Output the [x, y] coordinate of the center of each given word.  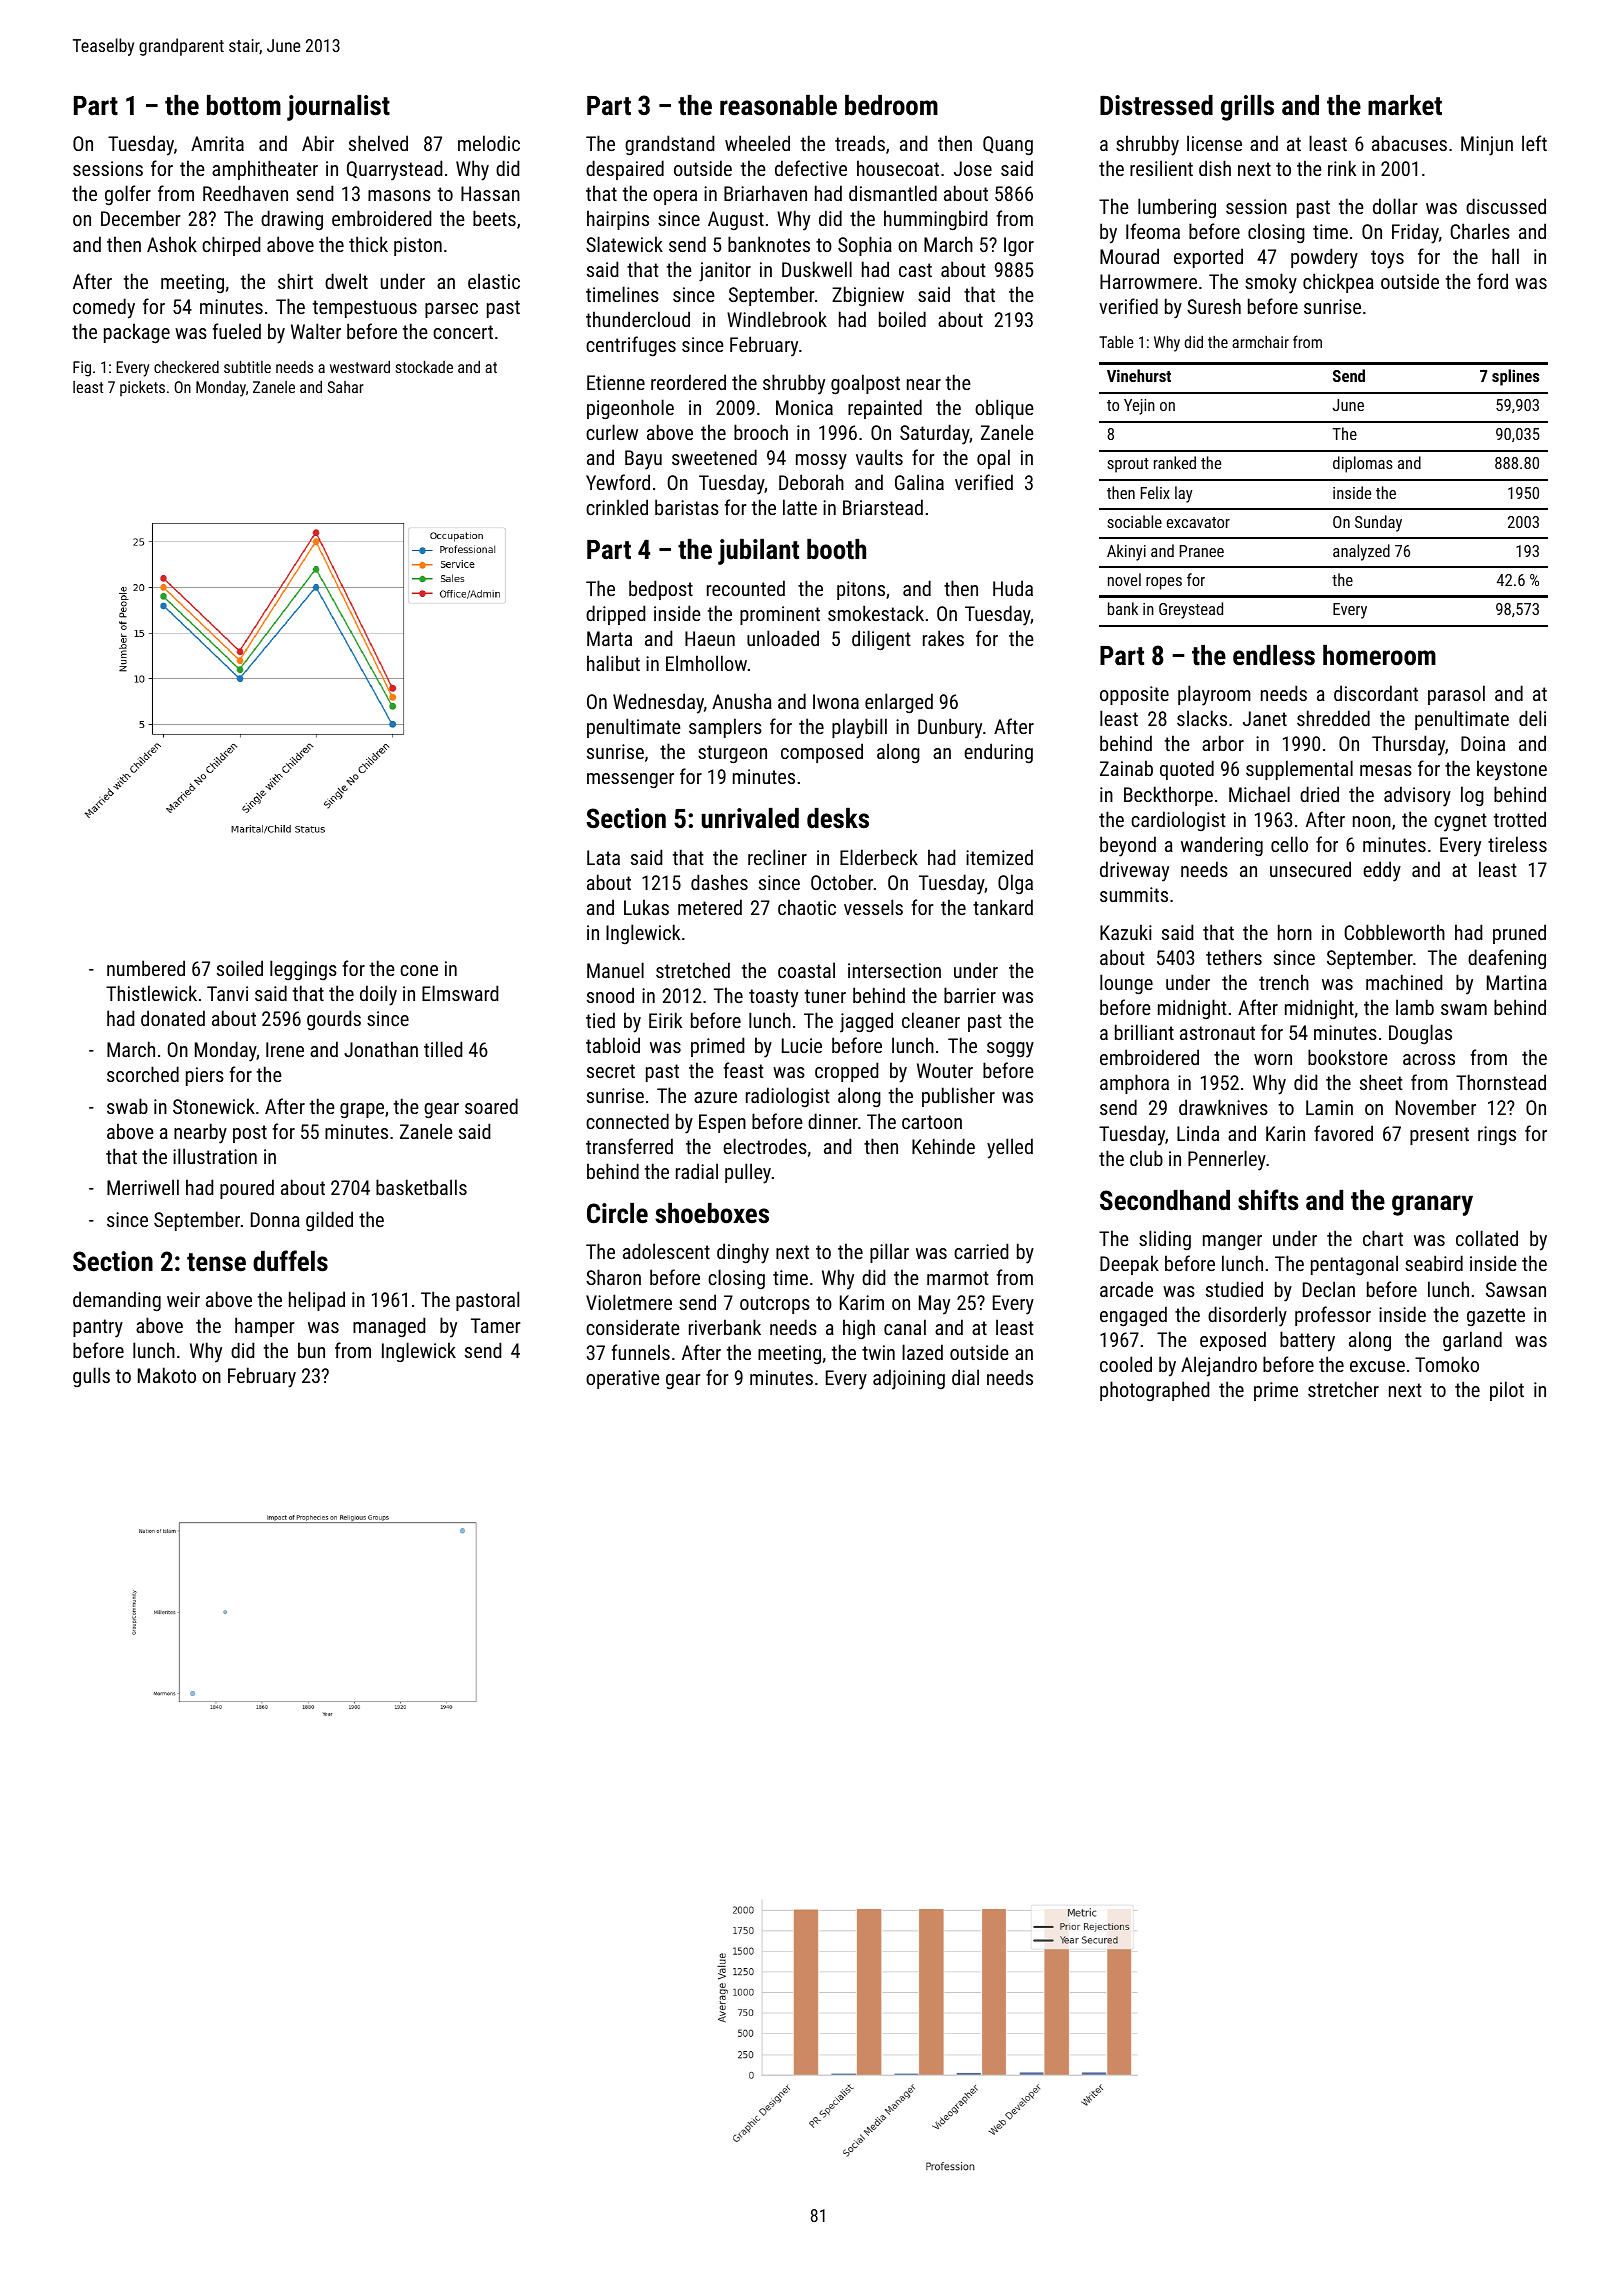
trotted [1520, 819]
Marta [609, 638]
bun [311, 1350]
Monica [804, 407]
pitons [861, 590]
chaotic [807, 907]
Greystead [1191, 610]
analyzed [1361, 552]
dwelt [346, 281]
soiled [240, 968]
